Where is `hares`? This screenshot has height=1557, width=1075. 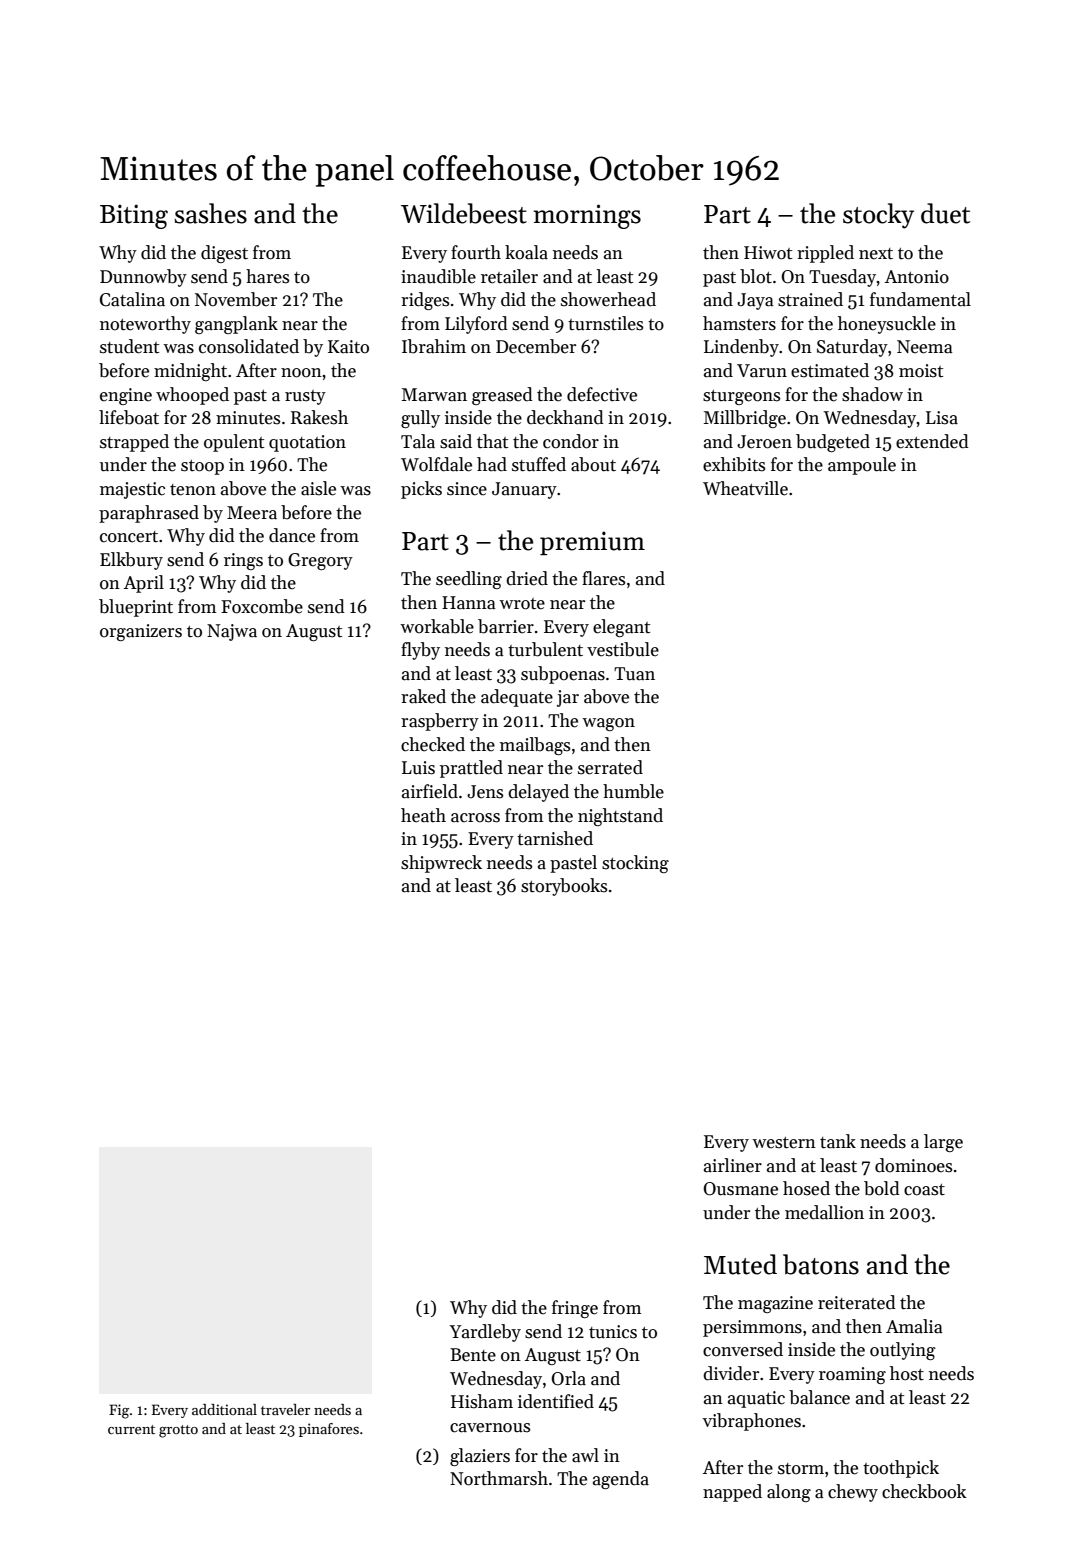 hares is located at coordinates (267, 276).
